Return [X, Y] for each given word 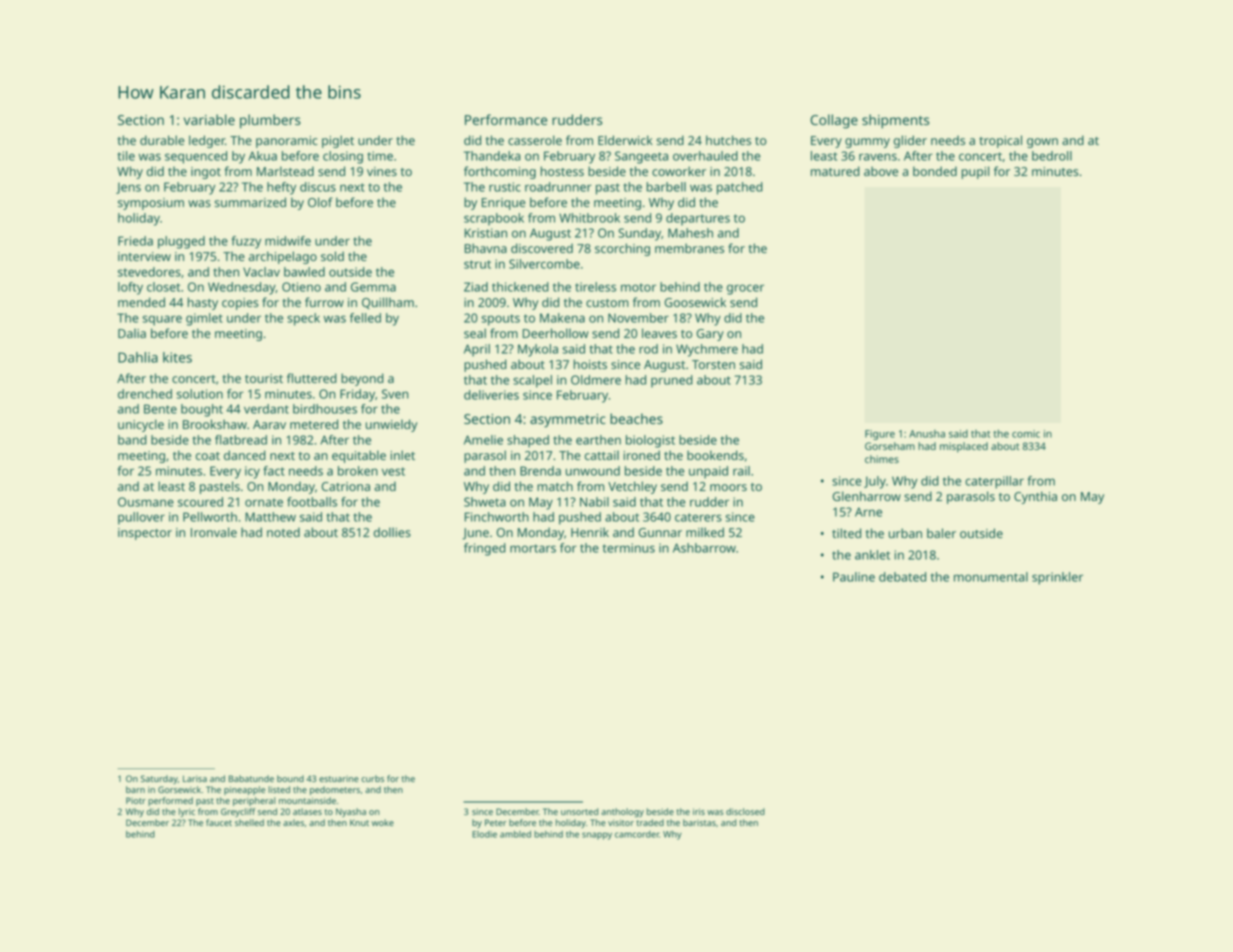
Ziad [476, 287]
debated [902, 577]
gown [1042, 143]
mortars [533, 548]
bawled [304, 272]
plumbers [270, 121]
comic [1026, 434]
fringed [485, 549]
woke [383, 822]
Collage [834, 121]
